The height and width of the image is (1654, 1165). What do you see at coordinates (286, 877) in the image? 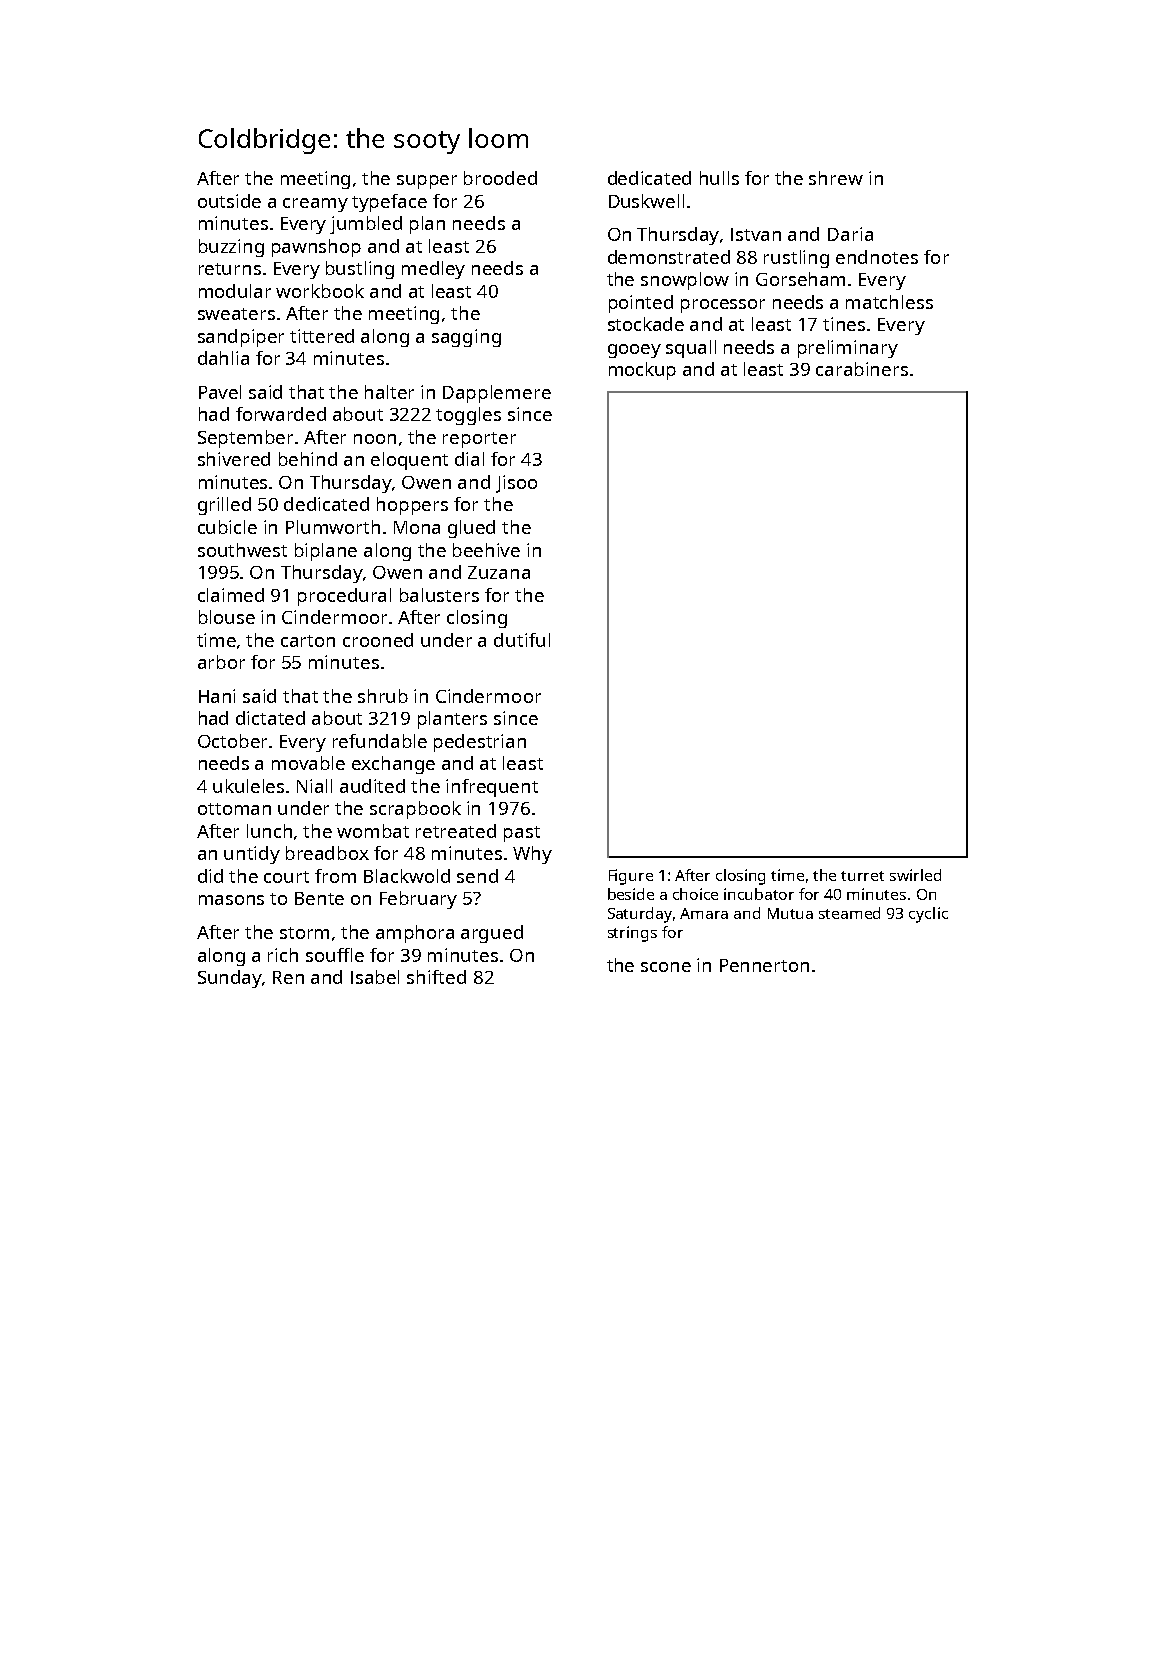
I see `court` at bounding box center [286, 877].
